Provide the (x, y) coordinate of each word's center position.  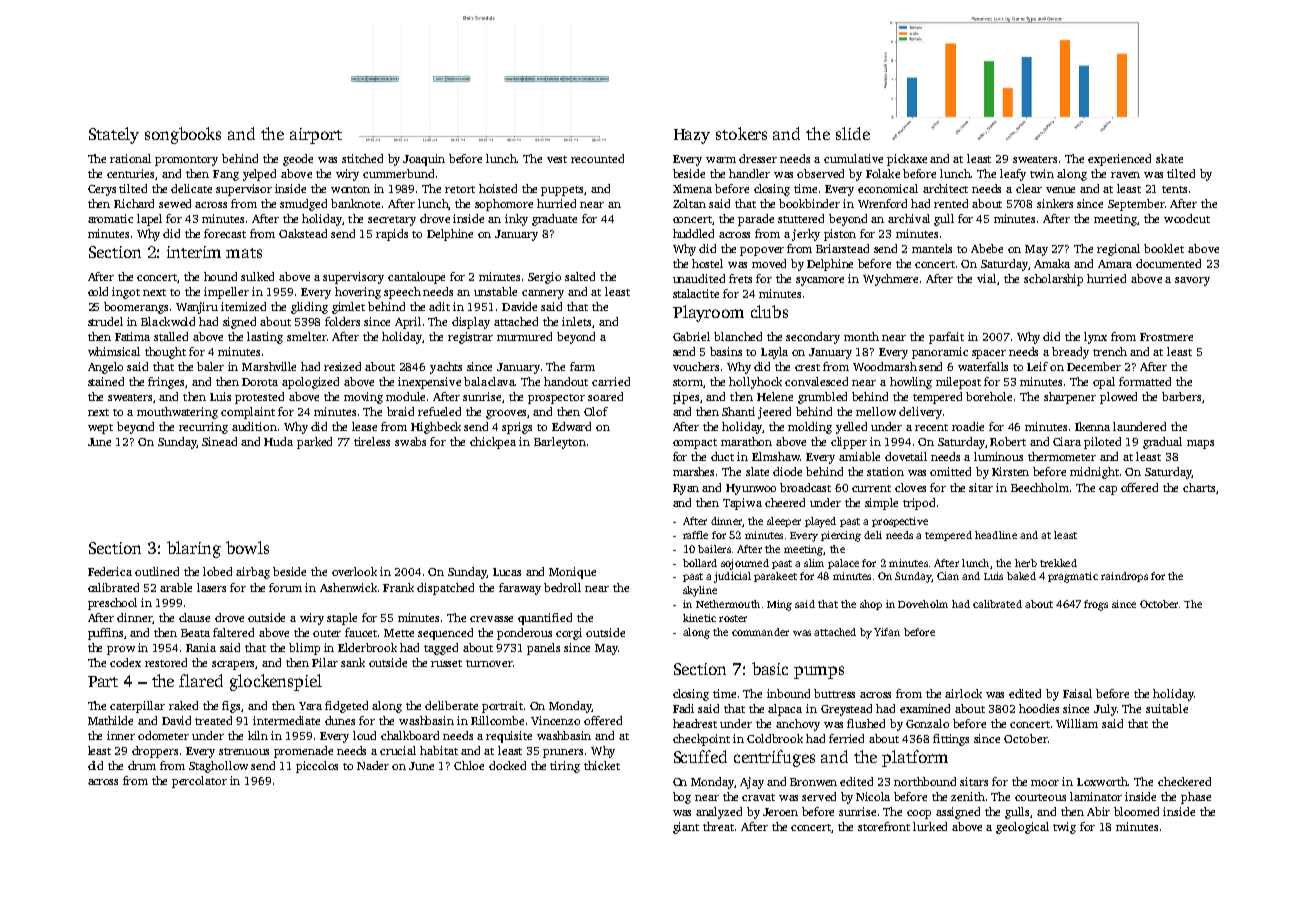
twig (1064, 828)
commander (760, 632)
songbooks (183, 135)
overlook (354, 571)
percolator (199, 782)
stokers (741, 133)
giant (686, 828)
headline (996, 535)
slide (853, 133)
